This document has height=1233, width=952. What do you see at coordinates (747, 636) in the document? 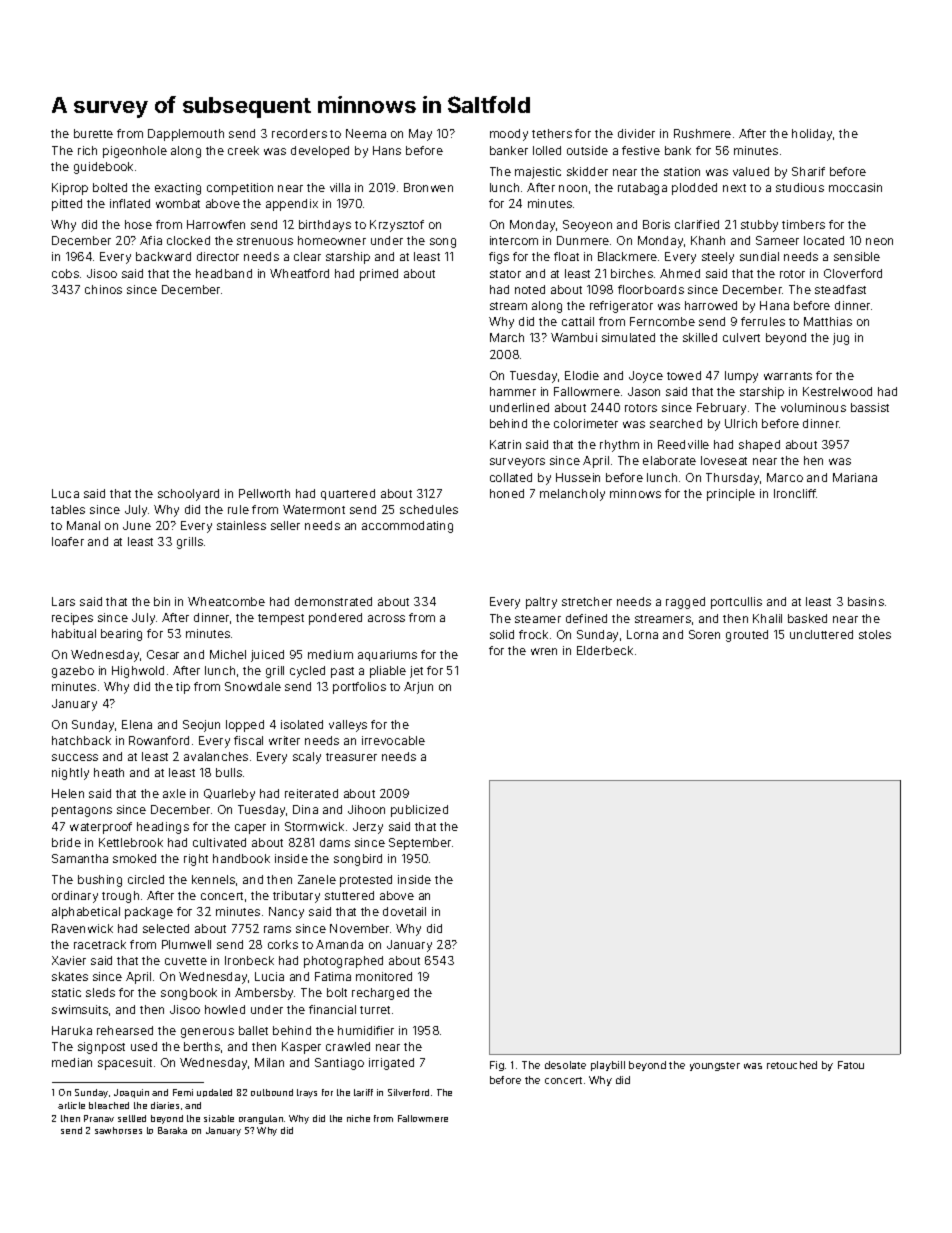
I see `grouted` at bounding box center [747, 636].
